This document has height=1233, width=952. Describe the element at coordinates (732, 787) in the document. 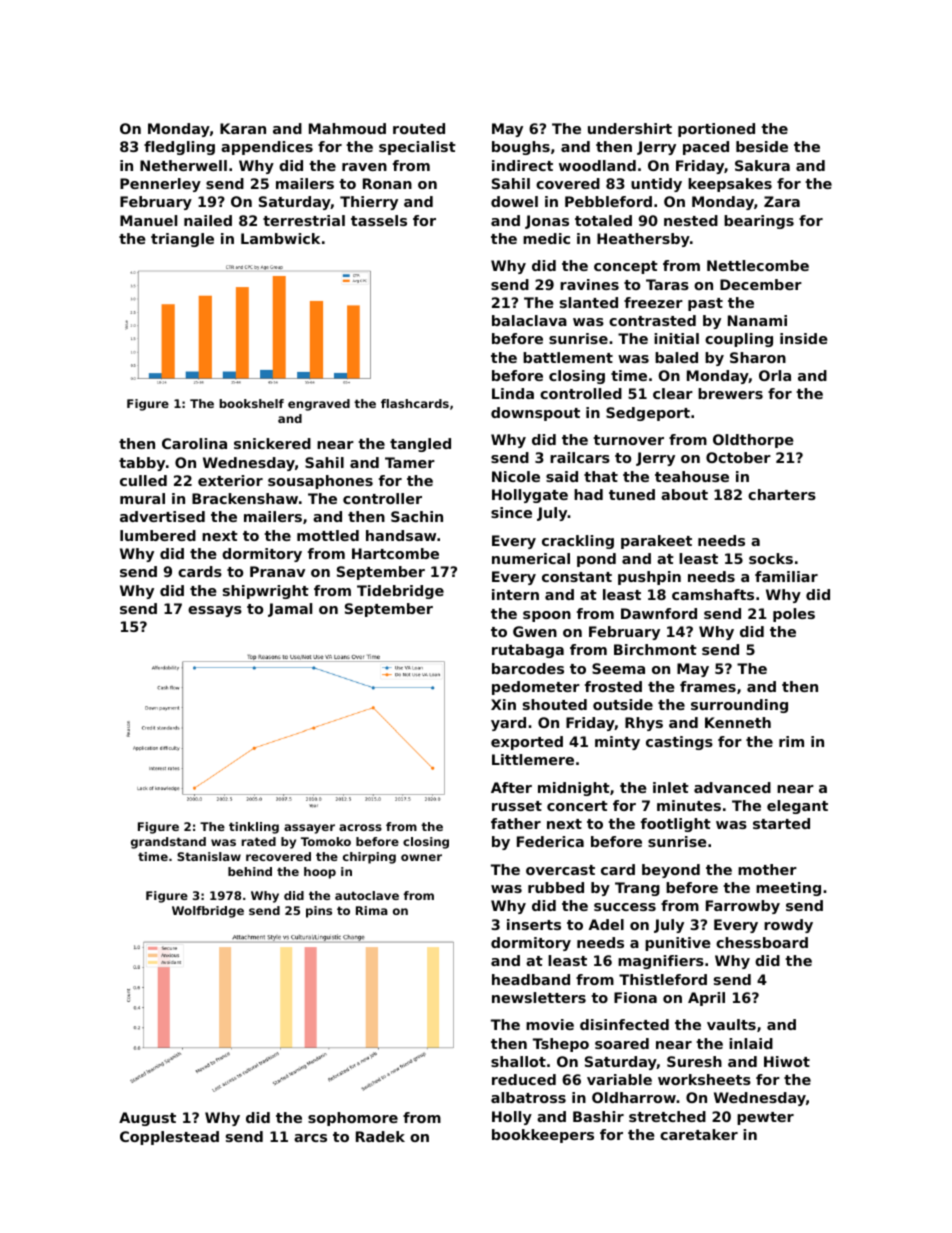

I see `advanced` at that location.
